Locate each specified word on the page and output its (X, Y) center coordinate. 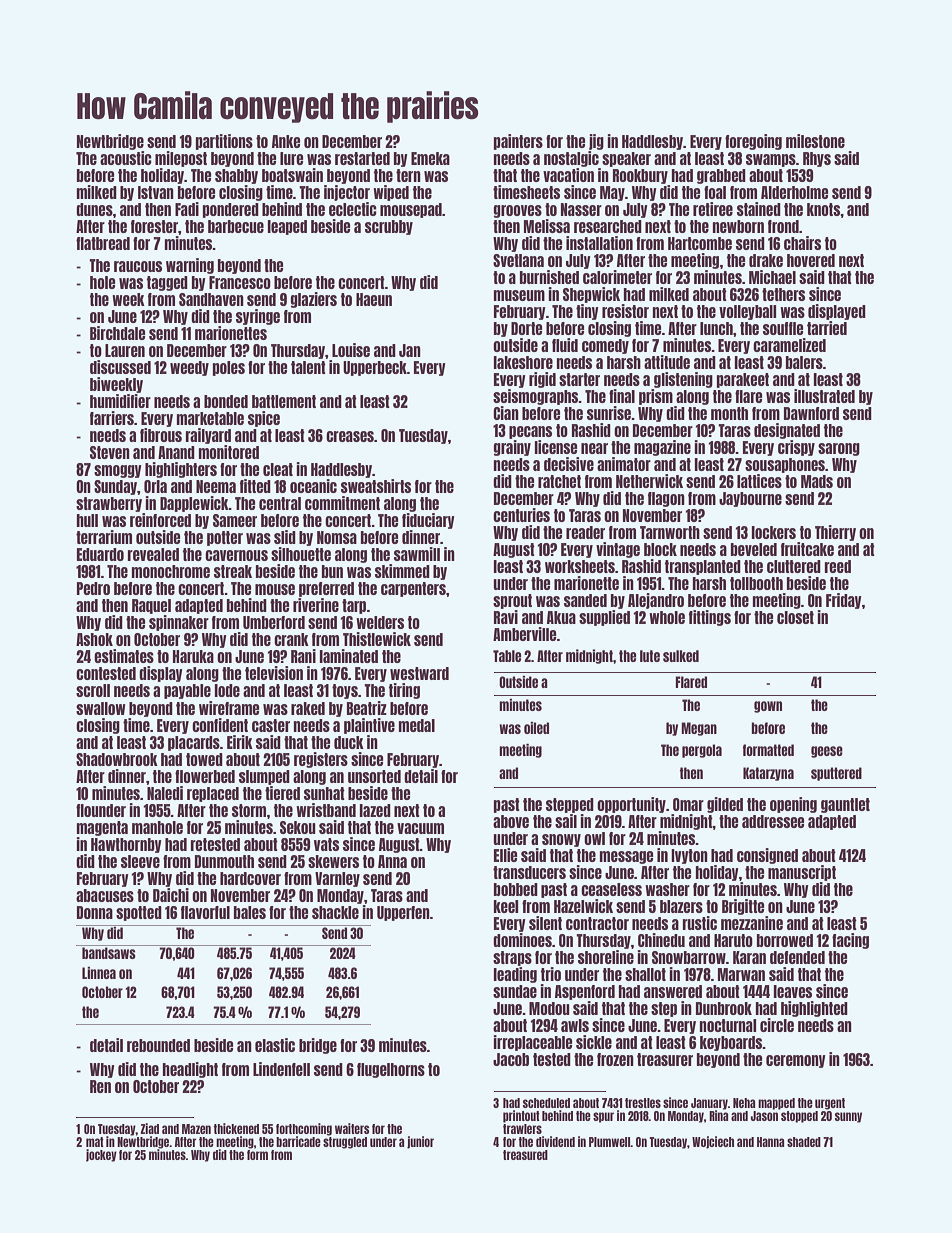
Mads (817, 481)
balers (804, 362)
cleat (278, 469)
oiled (536, 728)
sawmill (417, 554)
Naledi (165, 793)
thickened (236, 1128)
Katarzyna (768, 774)
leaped (287, 227)
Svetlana (518, 260)
